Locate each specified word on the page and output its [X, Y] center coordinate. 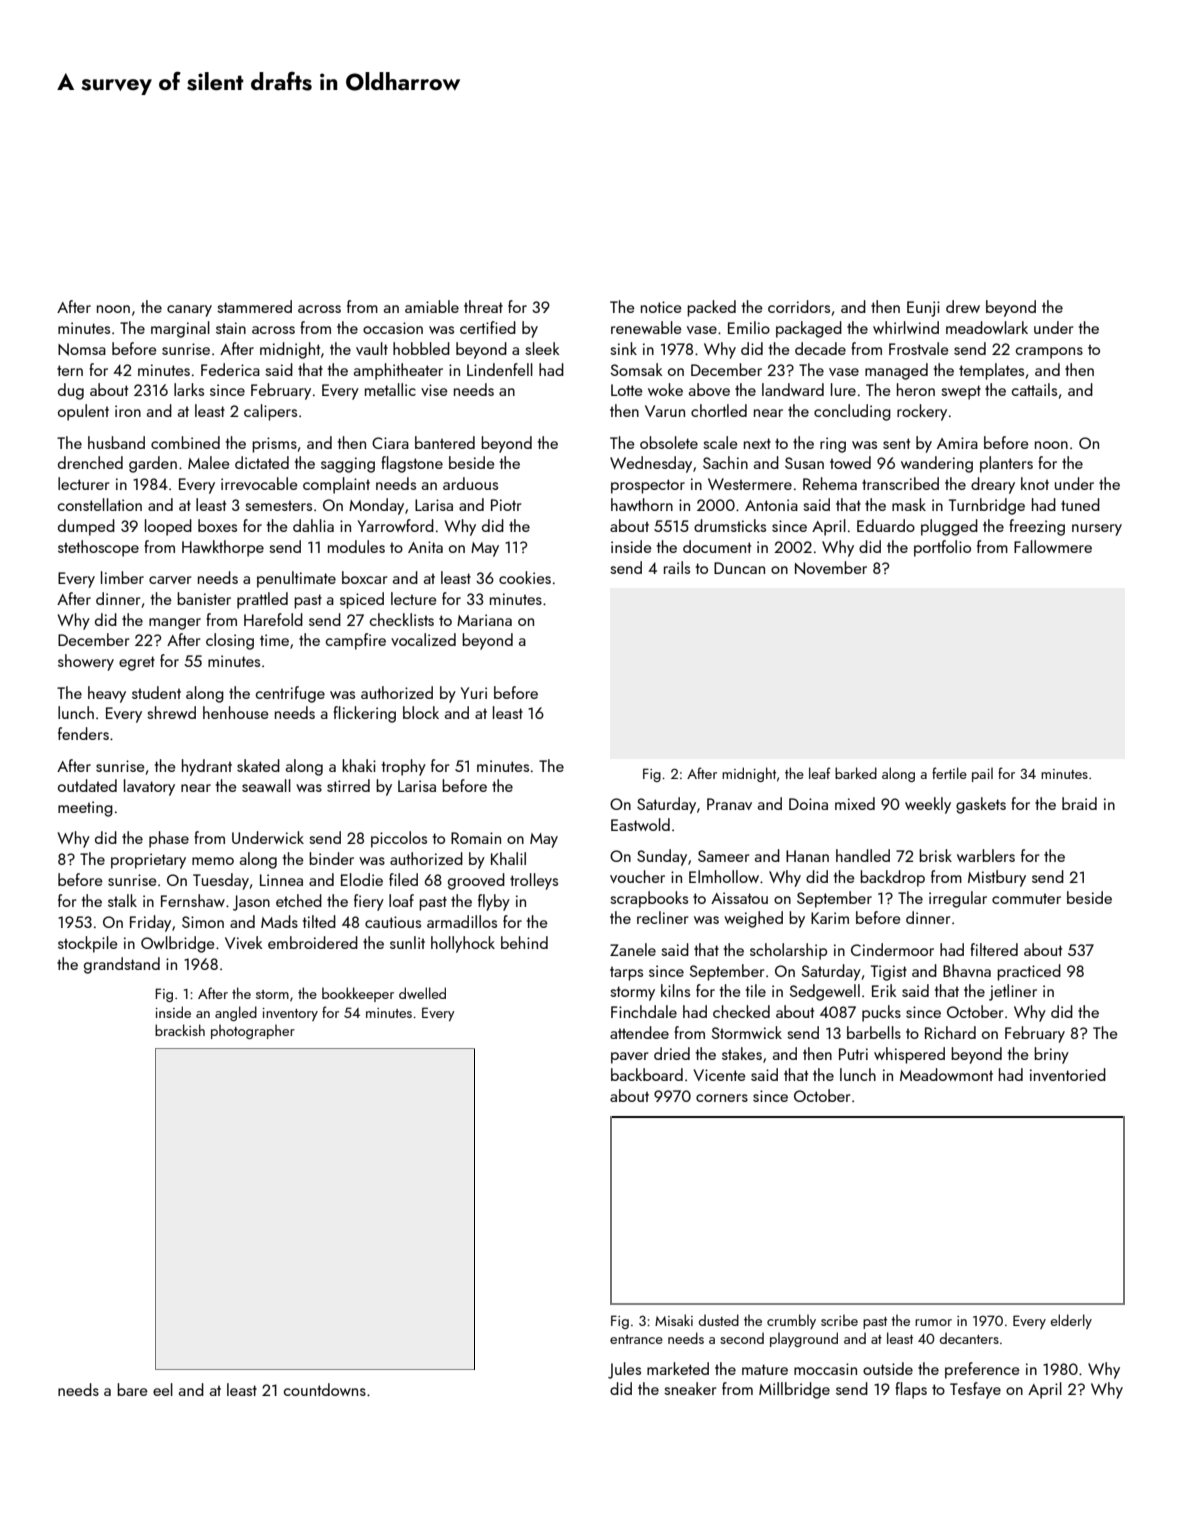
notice [661, 307]
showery [86, 662]
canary [189, 311]
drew [963, 306]
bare [132, 1389]
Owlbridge [178, 944]
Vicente [719, 1075]
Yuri [473, 693]
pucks [881, 1013]
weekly [928, 805]
